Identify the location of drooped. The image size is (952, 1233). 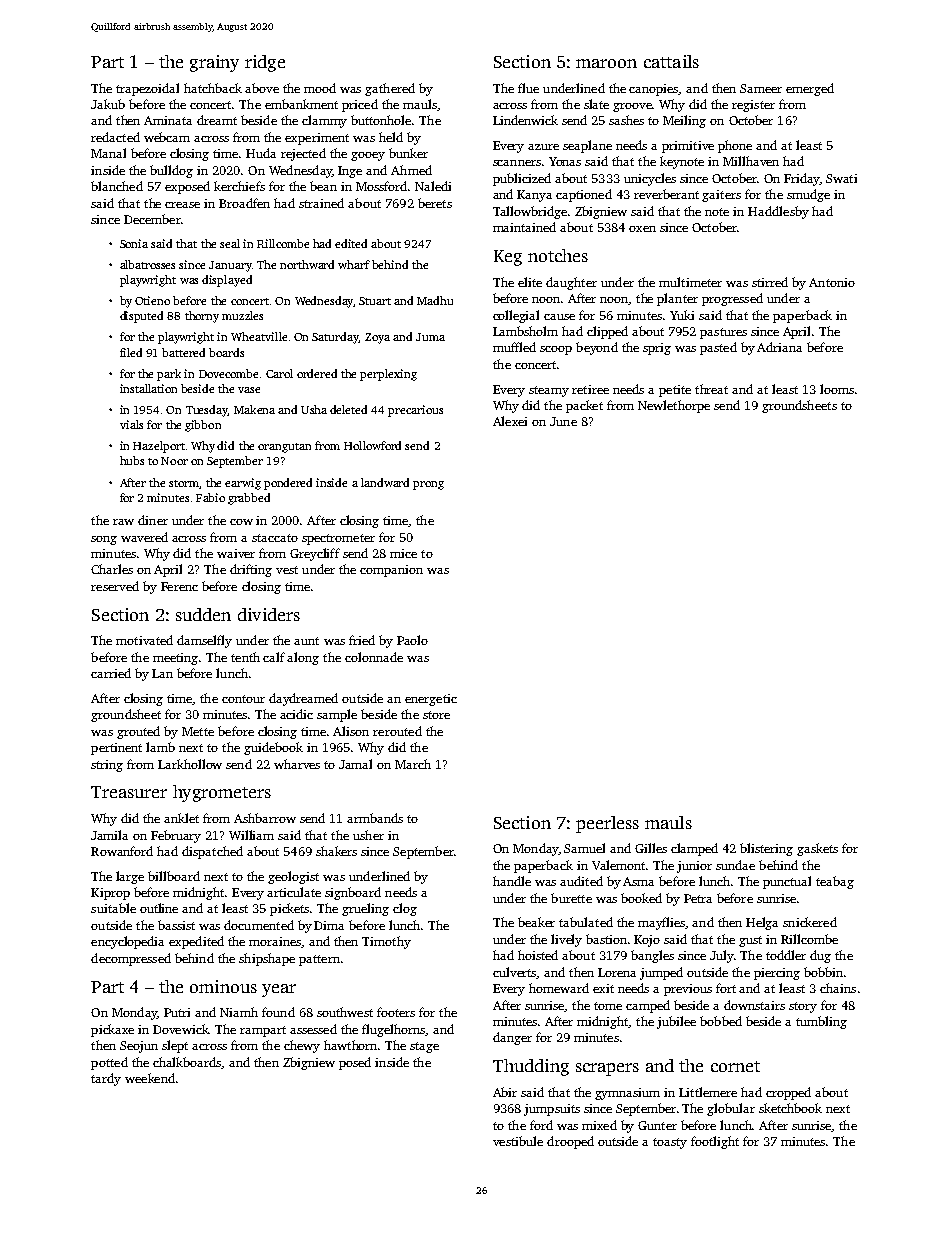
(570, 1142).
